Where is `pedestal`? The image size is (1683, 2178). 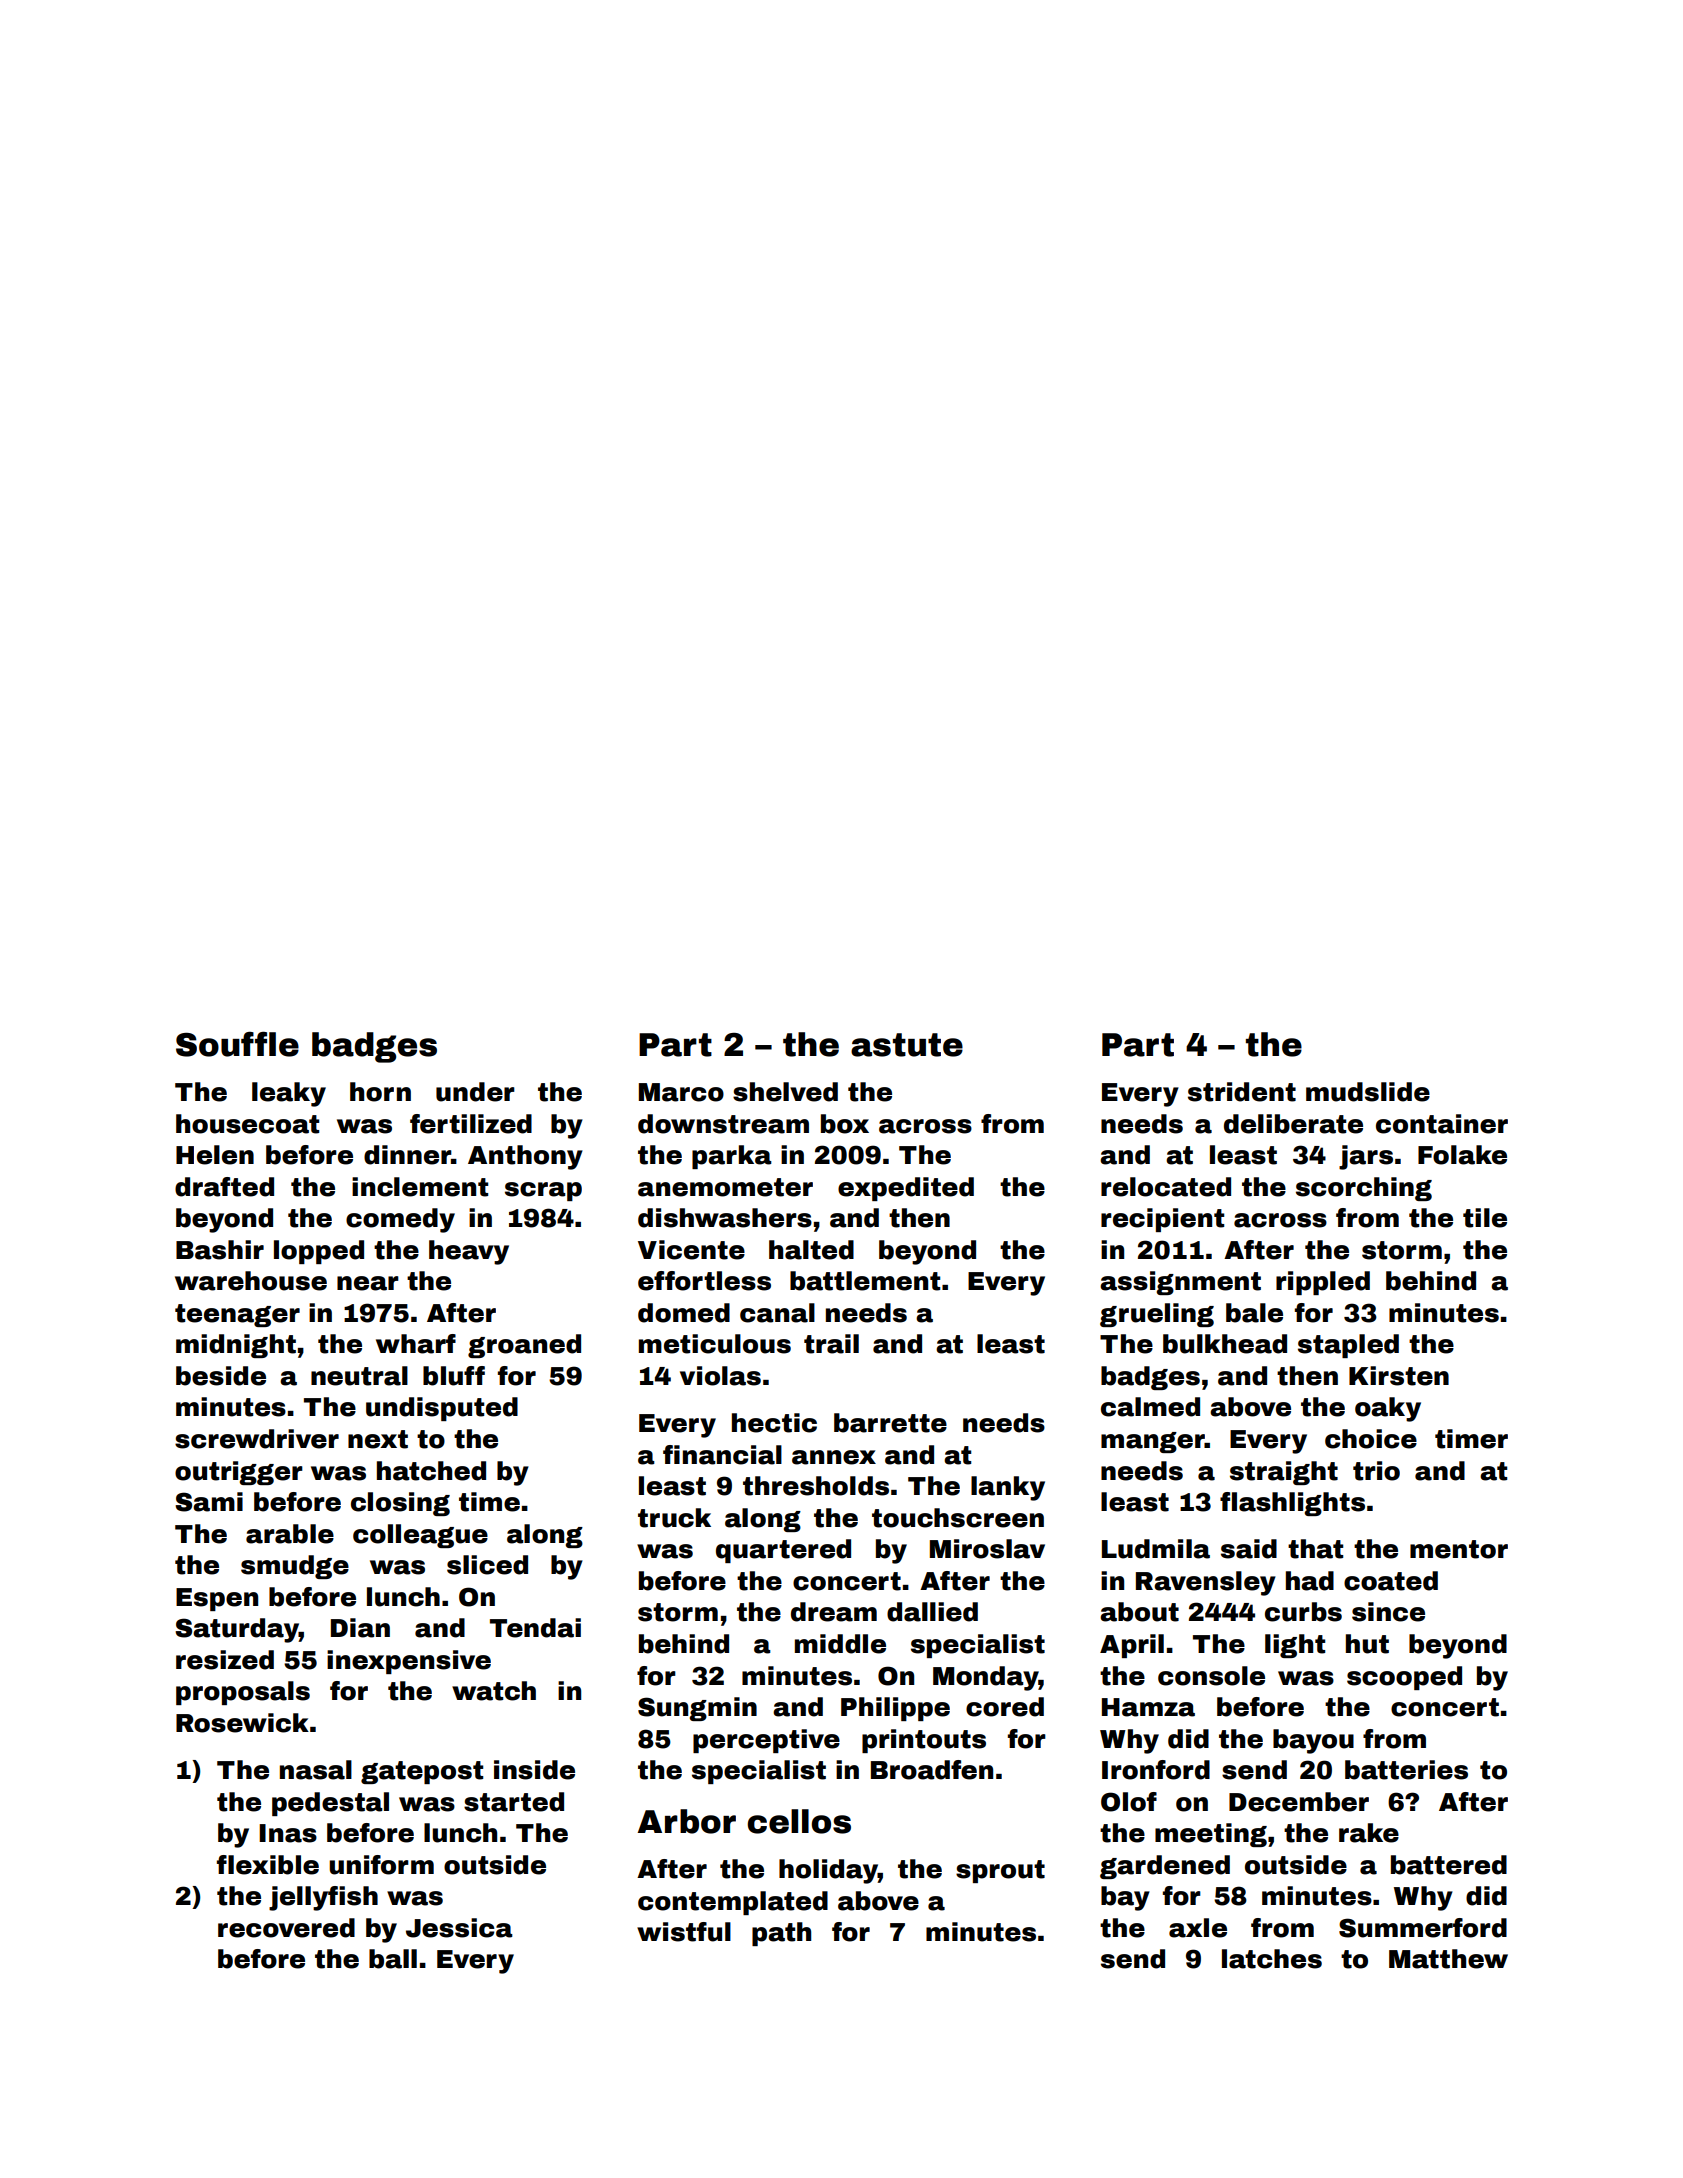 pedestal is located at coordinates (330, 1804).
